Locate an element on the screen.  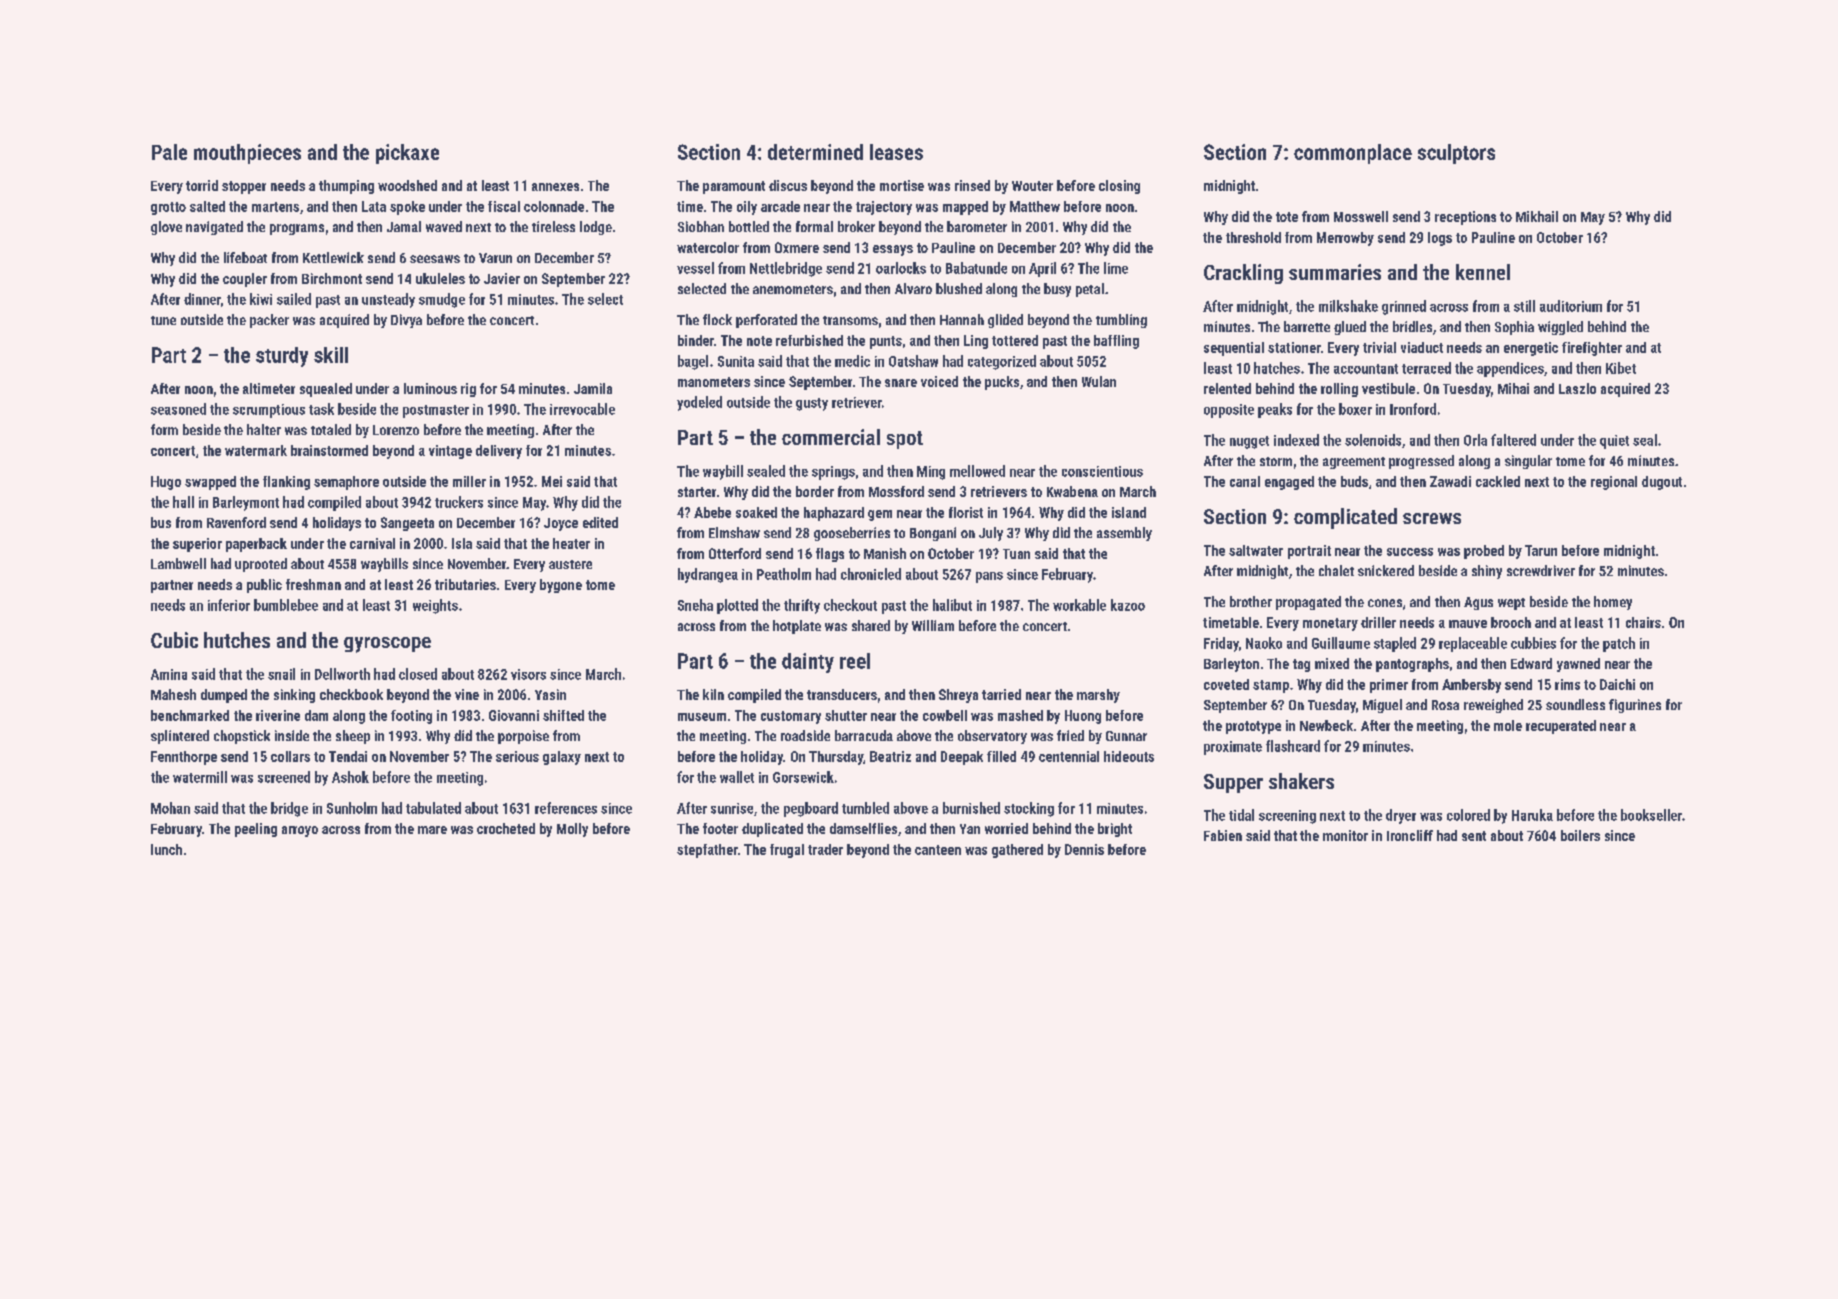
Mosswell is located at coordinates (1361, 216).
